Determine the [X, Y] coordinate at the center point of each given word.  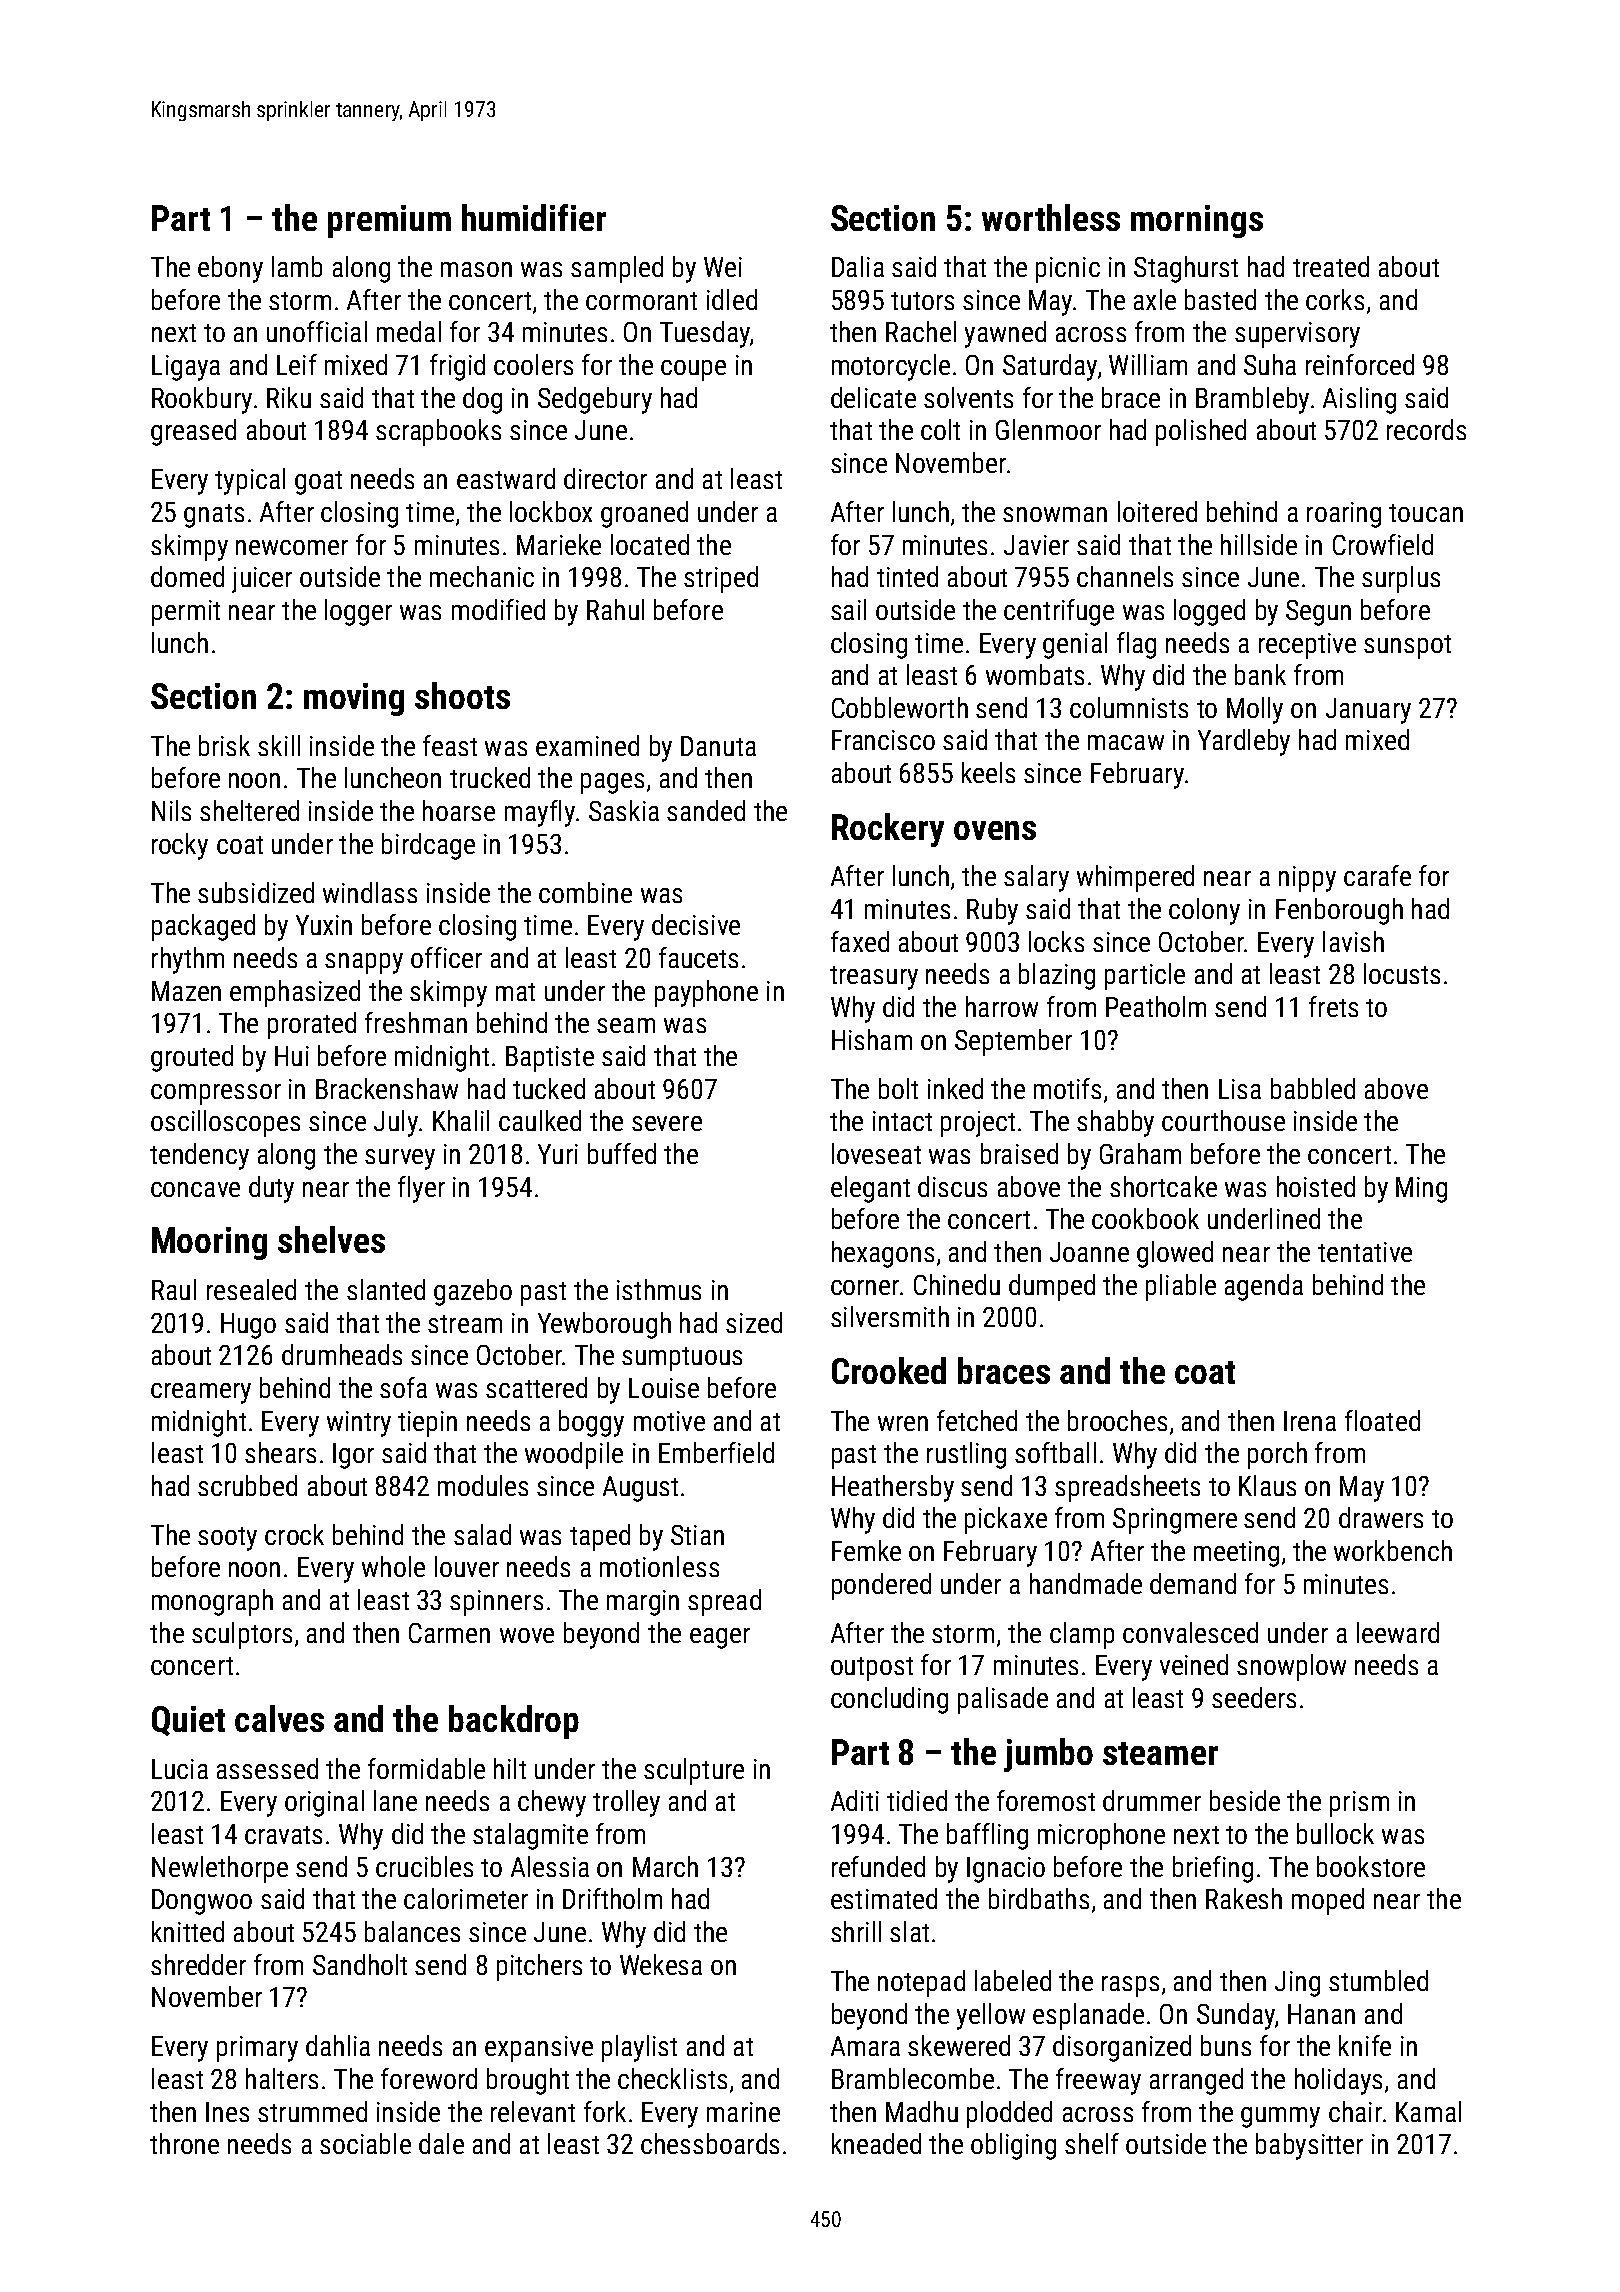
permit [186, 613]
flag [1136, 645]
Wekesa [661, 1964]
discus [952, 1186]
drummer [1152, 1800]
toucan [1426, 513]
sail [848, 609]
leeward [1398, 1632]
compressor [216, 1094]
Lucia [180, 1769]
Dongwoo [202, 1902]
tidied [917, 1800]
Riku [289, 397]
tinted [907, 576]
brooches [1117, 1420]
